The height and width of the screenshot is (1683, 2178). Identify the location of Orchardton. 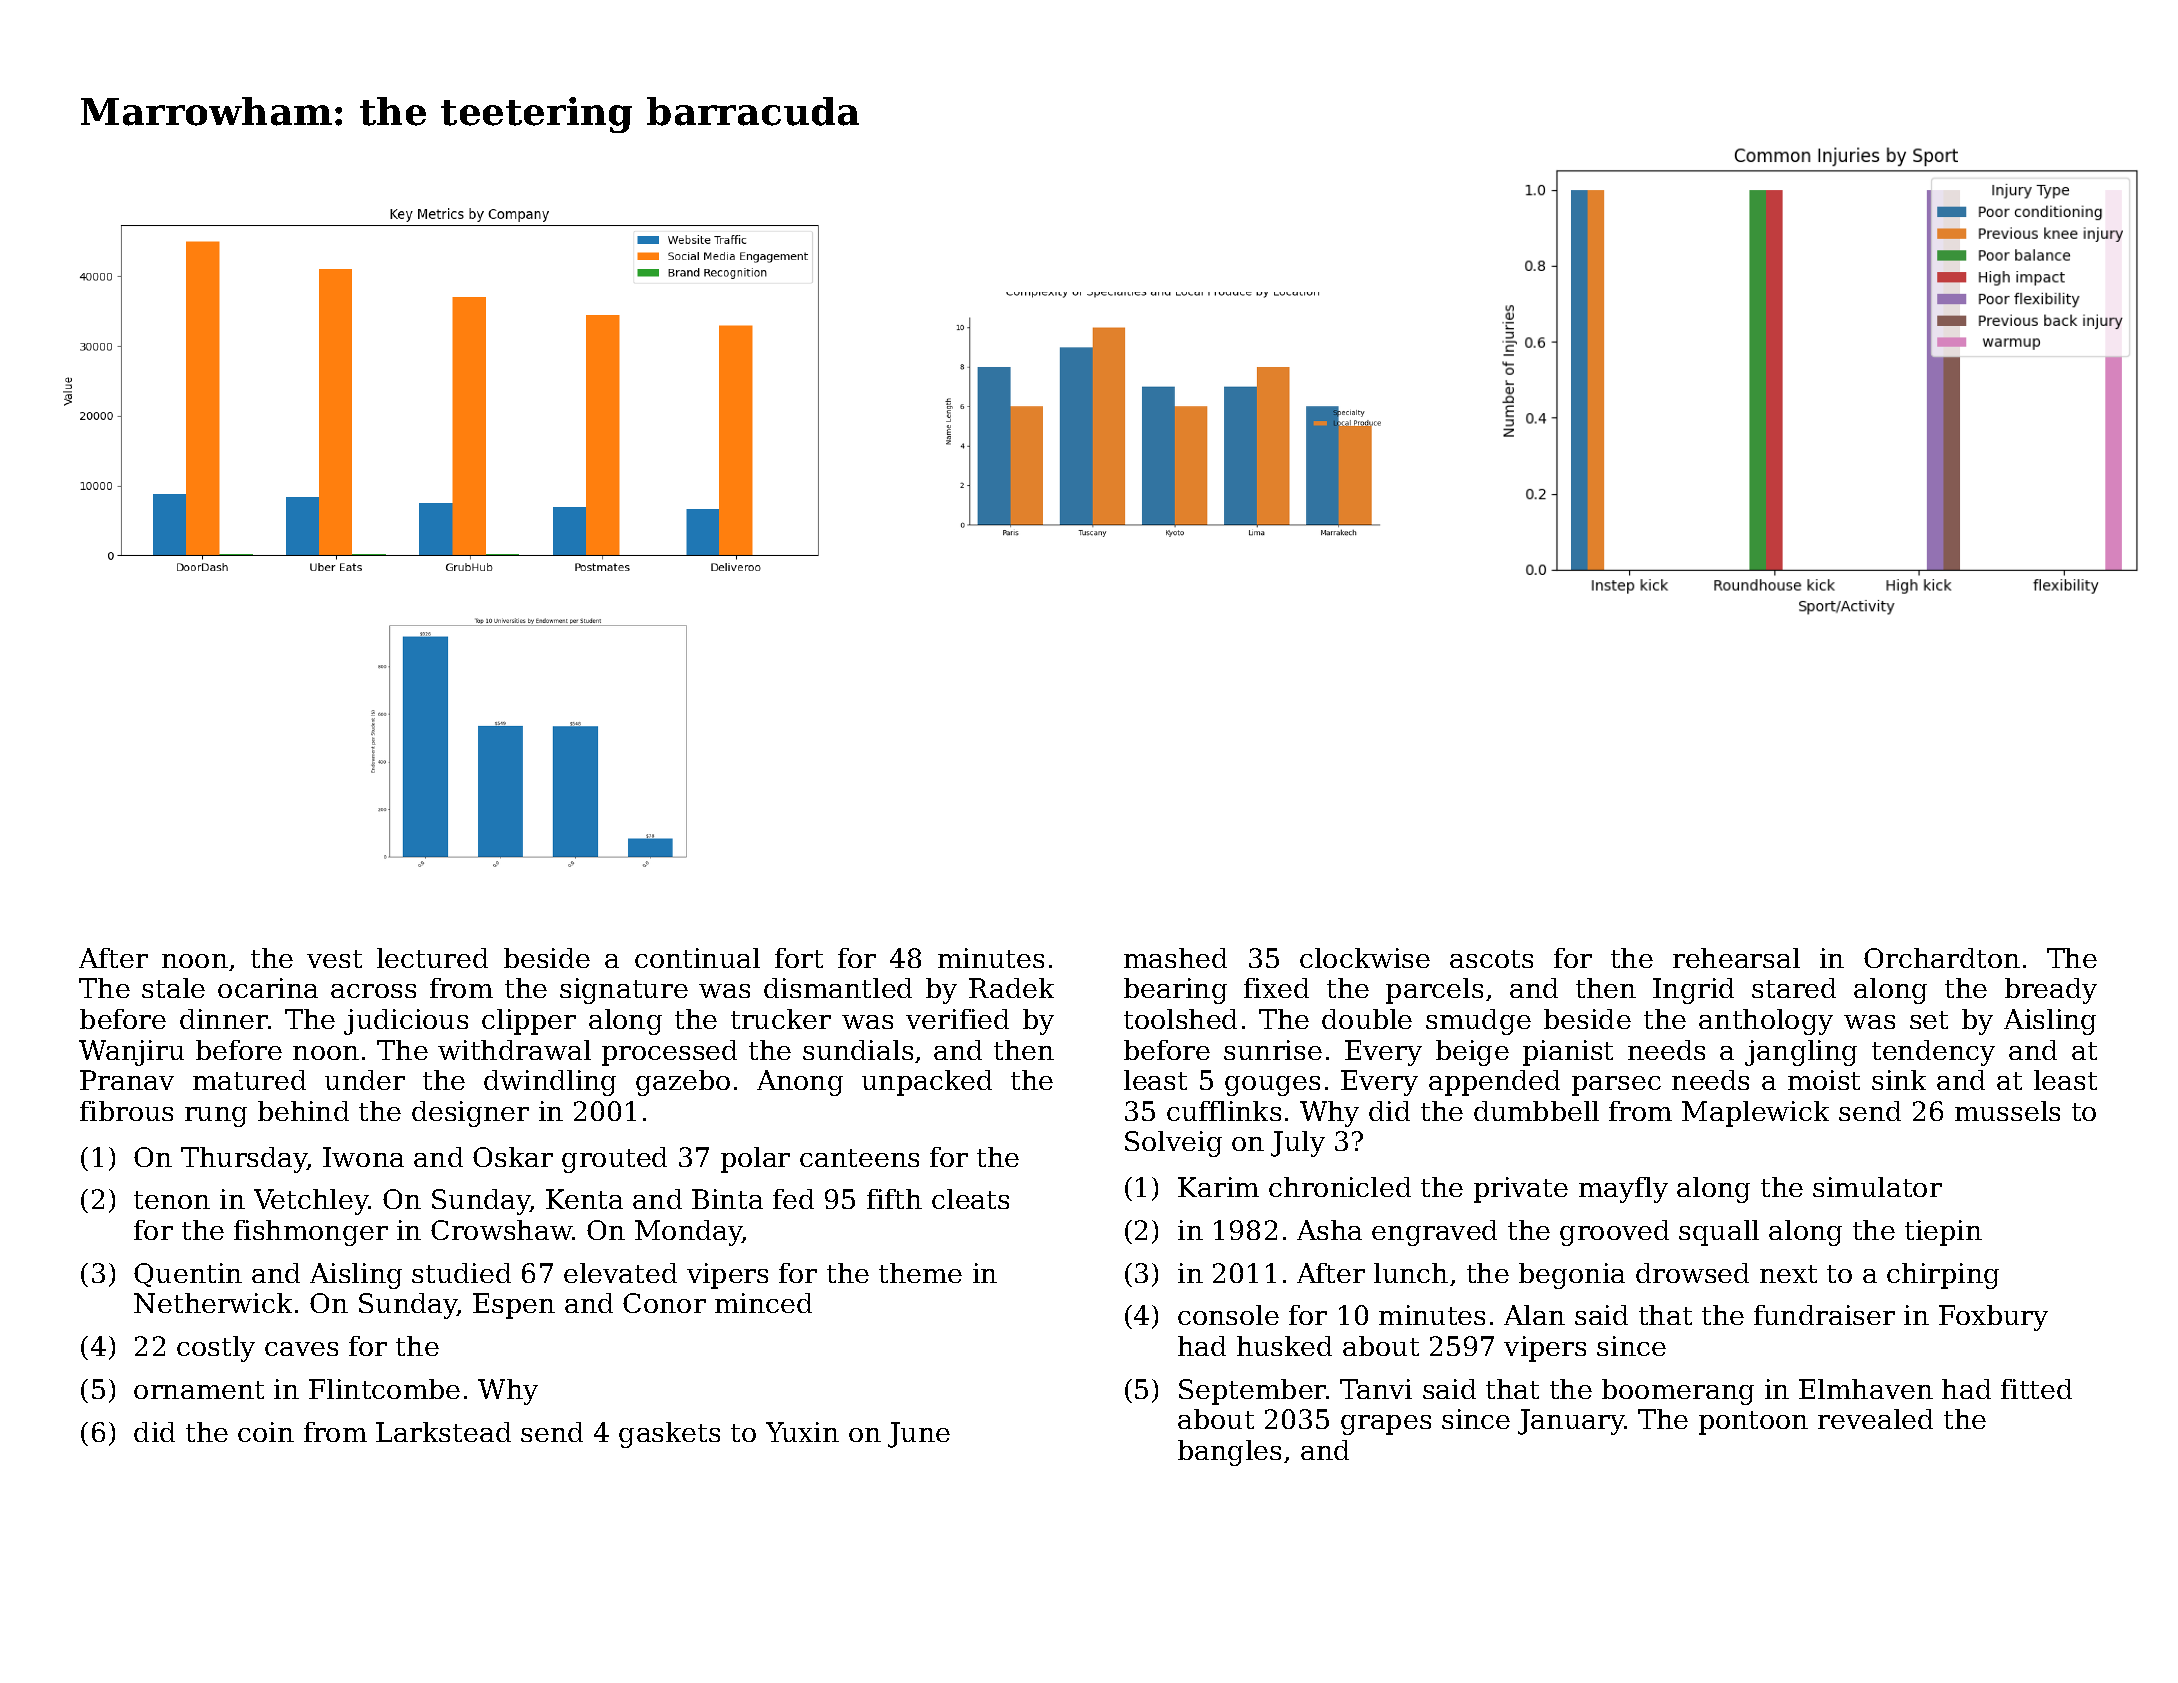
(1942, 958).
